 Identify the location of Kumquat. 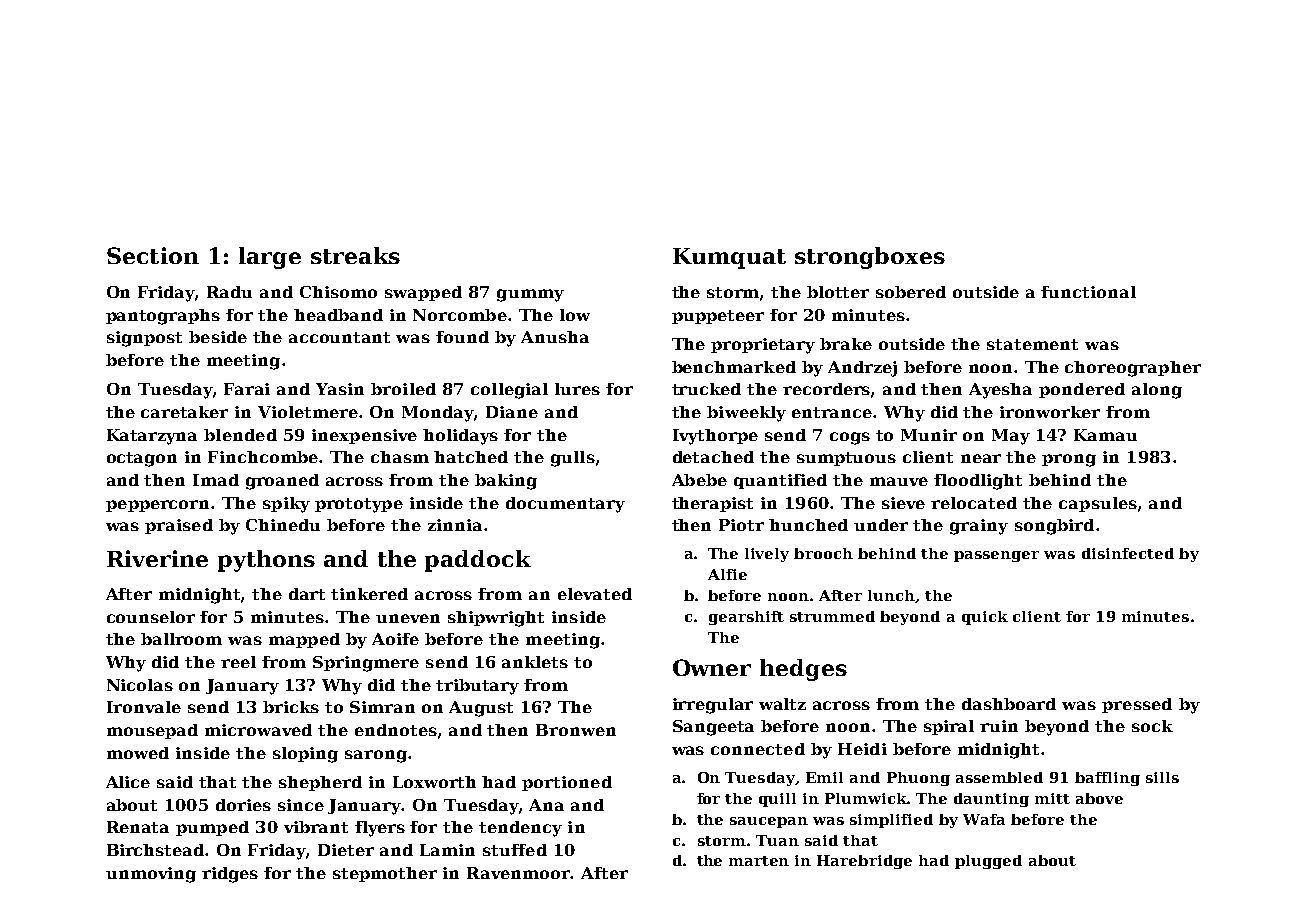
(729, 258).
